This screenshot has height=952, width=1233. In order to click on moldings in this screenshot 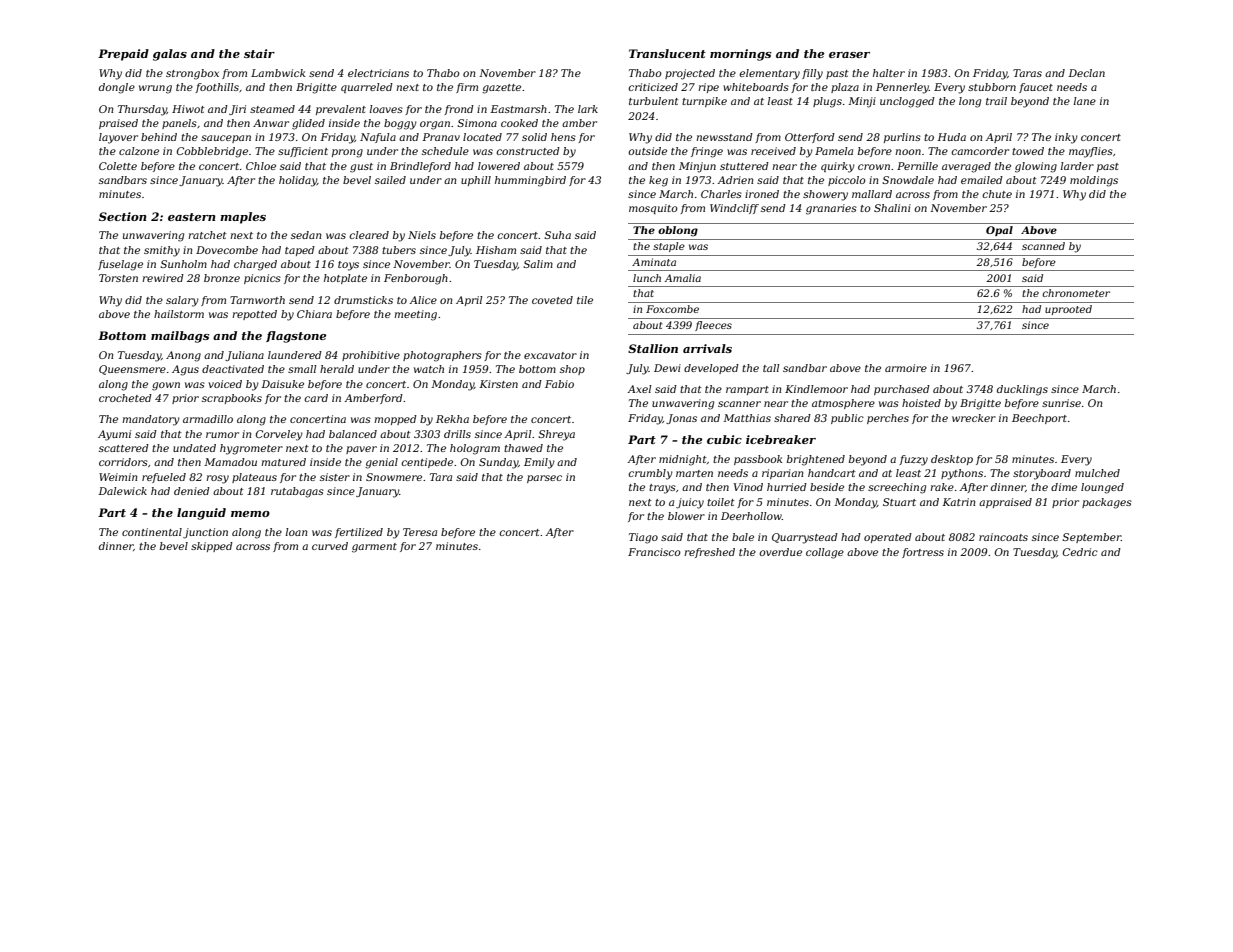, I will do `click(1094, 181)`.
